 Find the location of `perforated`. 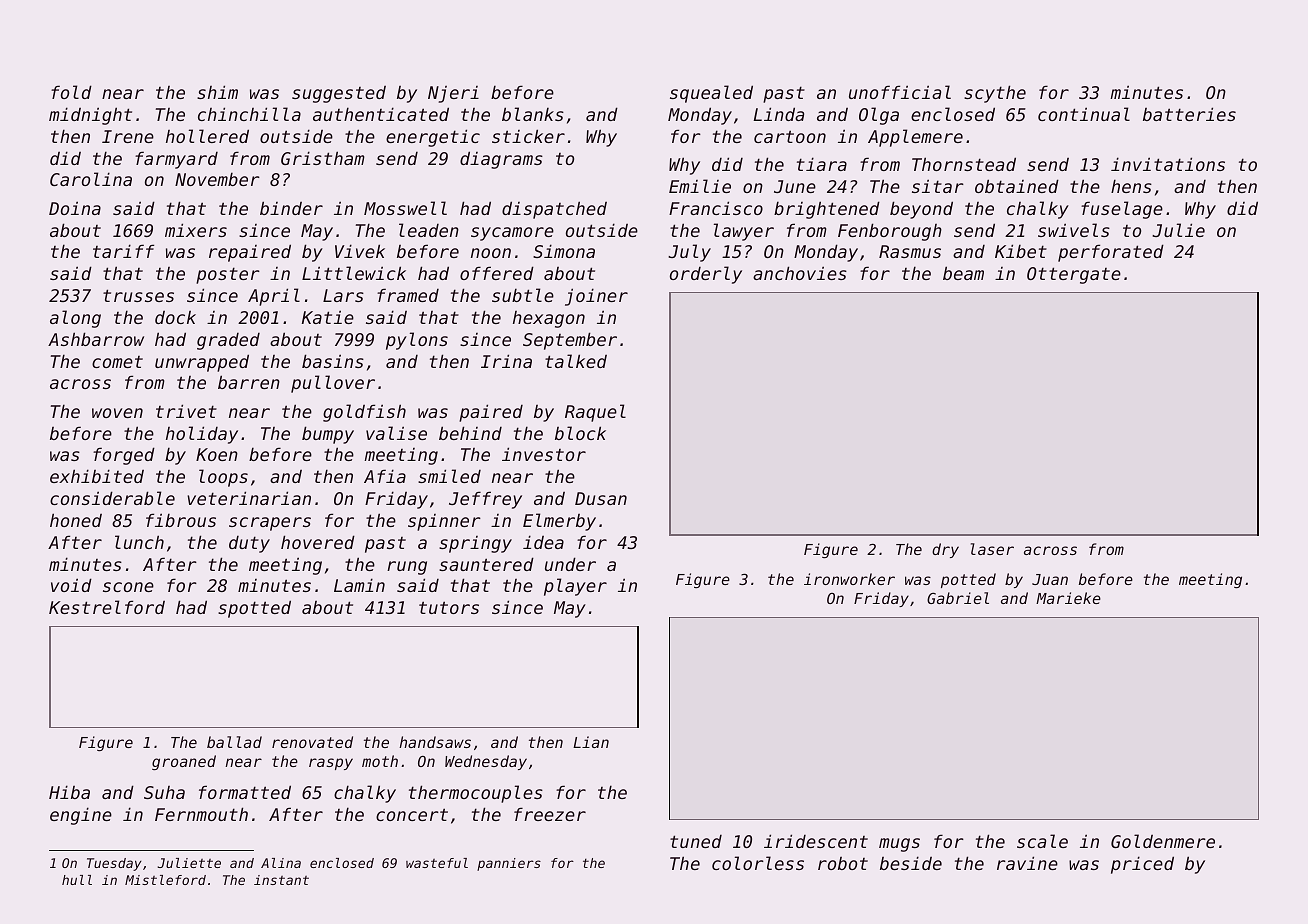

perforated is located at coordinates (1111, 253).
